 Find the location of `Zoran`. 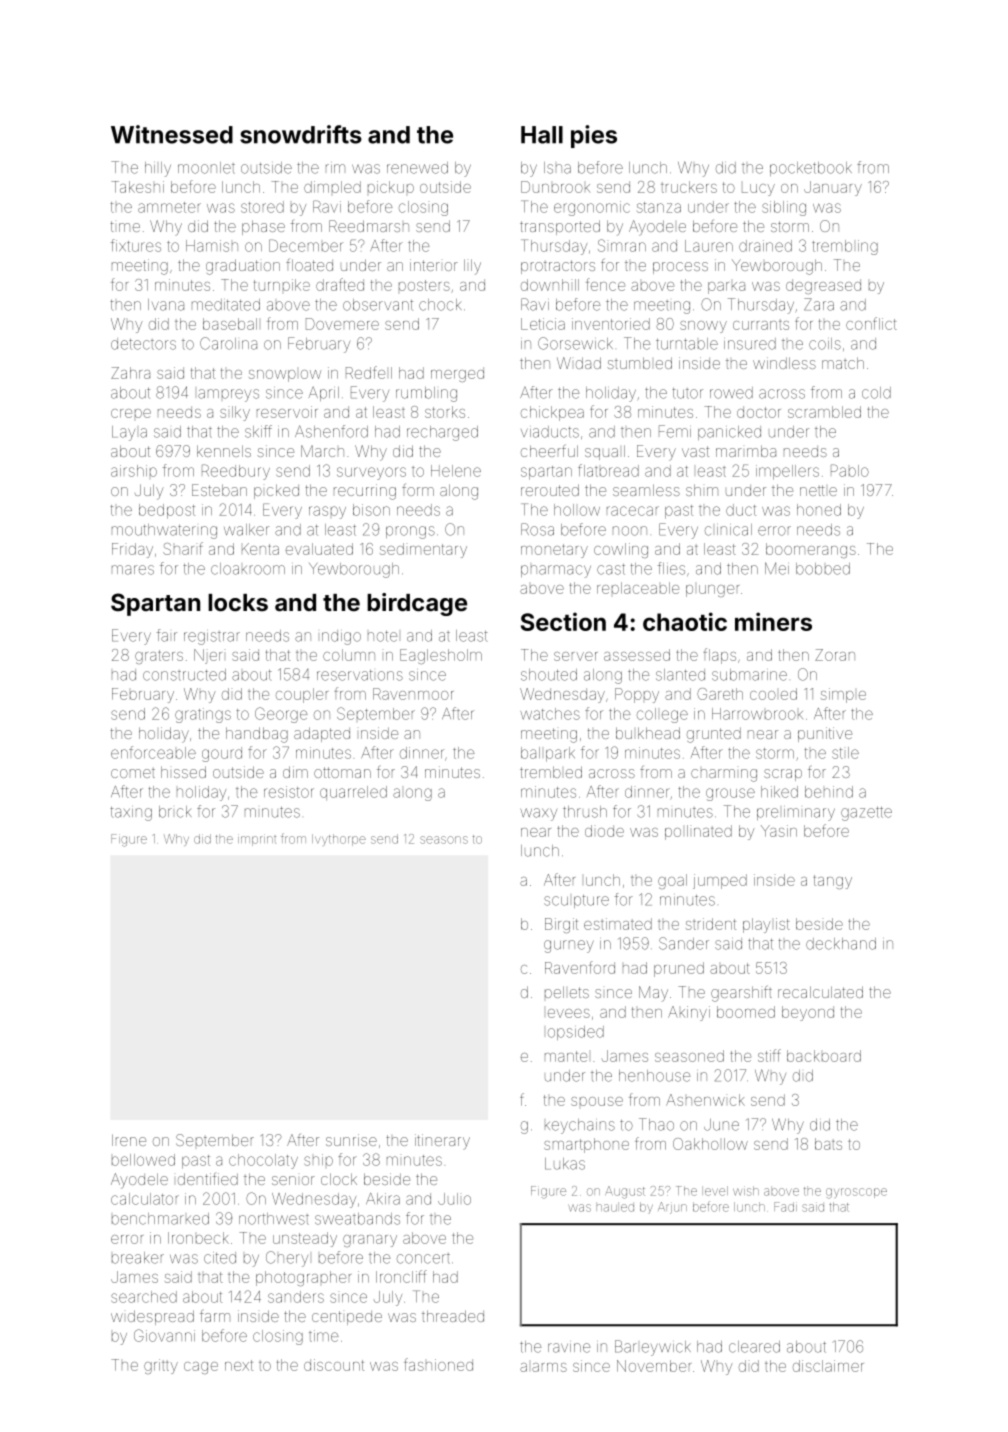

Zoran is located at coordinates (835, 655).
